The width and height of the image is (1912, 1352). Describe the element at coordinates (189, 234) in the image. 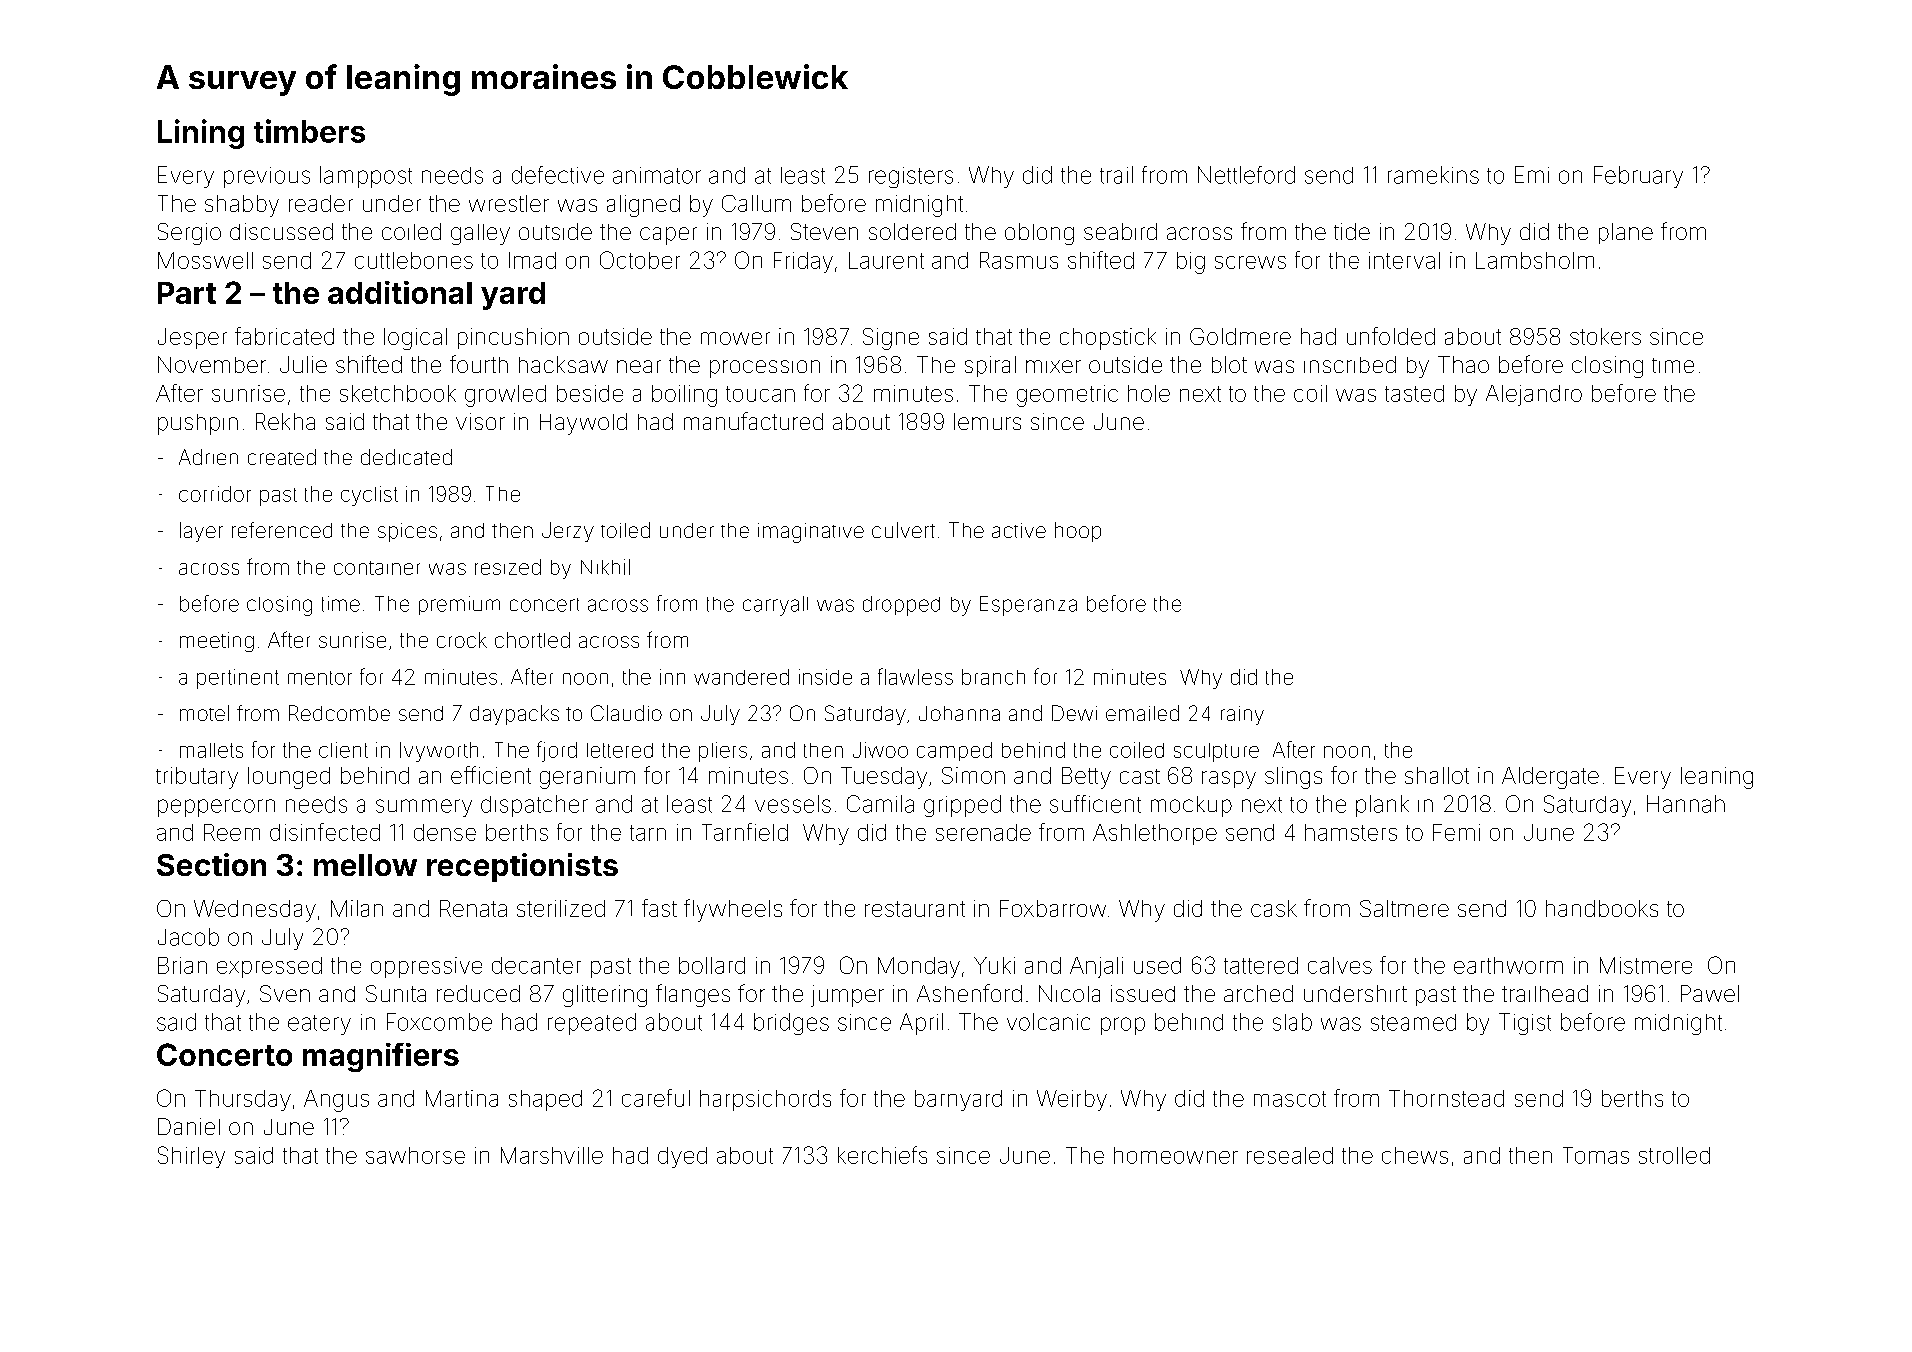

I see `Sergio` at that location.
